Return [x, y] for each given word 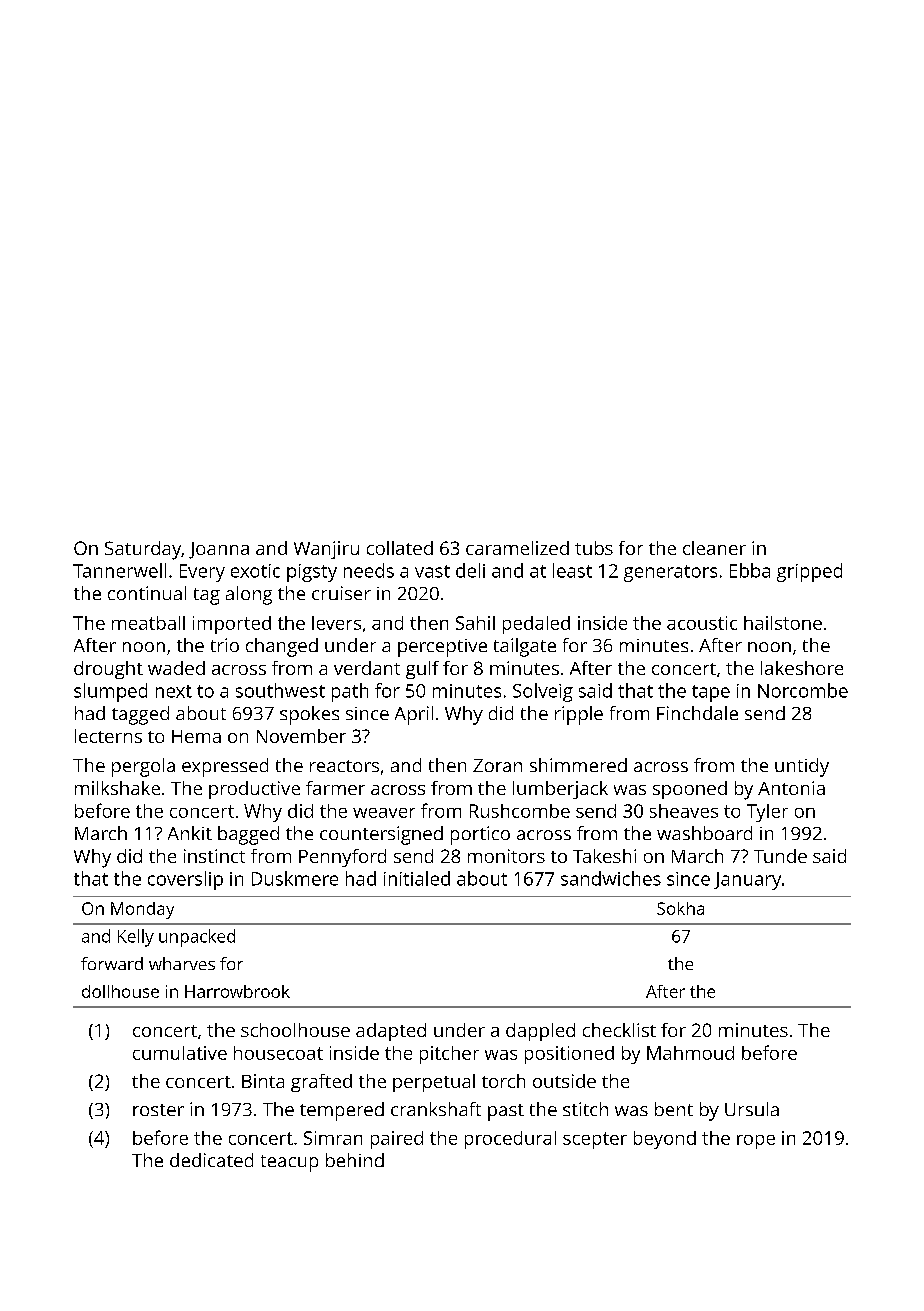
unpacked [197, 938]
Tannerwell [119, 570]
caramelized [517, 548]
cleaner [714, 548]
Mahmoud [690, 1053]
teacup [289, 1163]
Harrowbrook [237, 991]
